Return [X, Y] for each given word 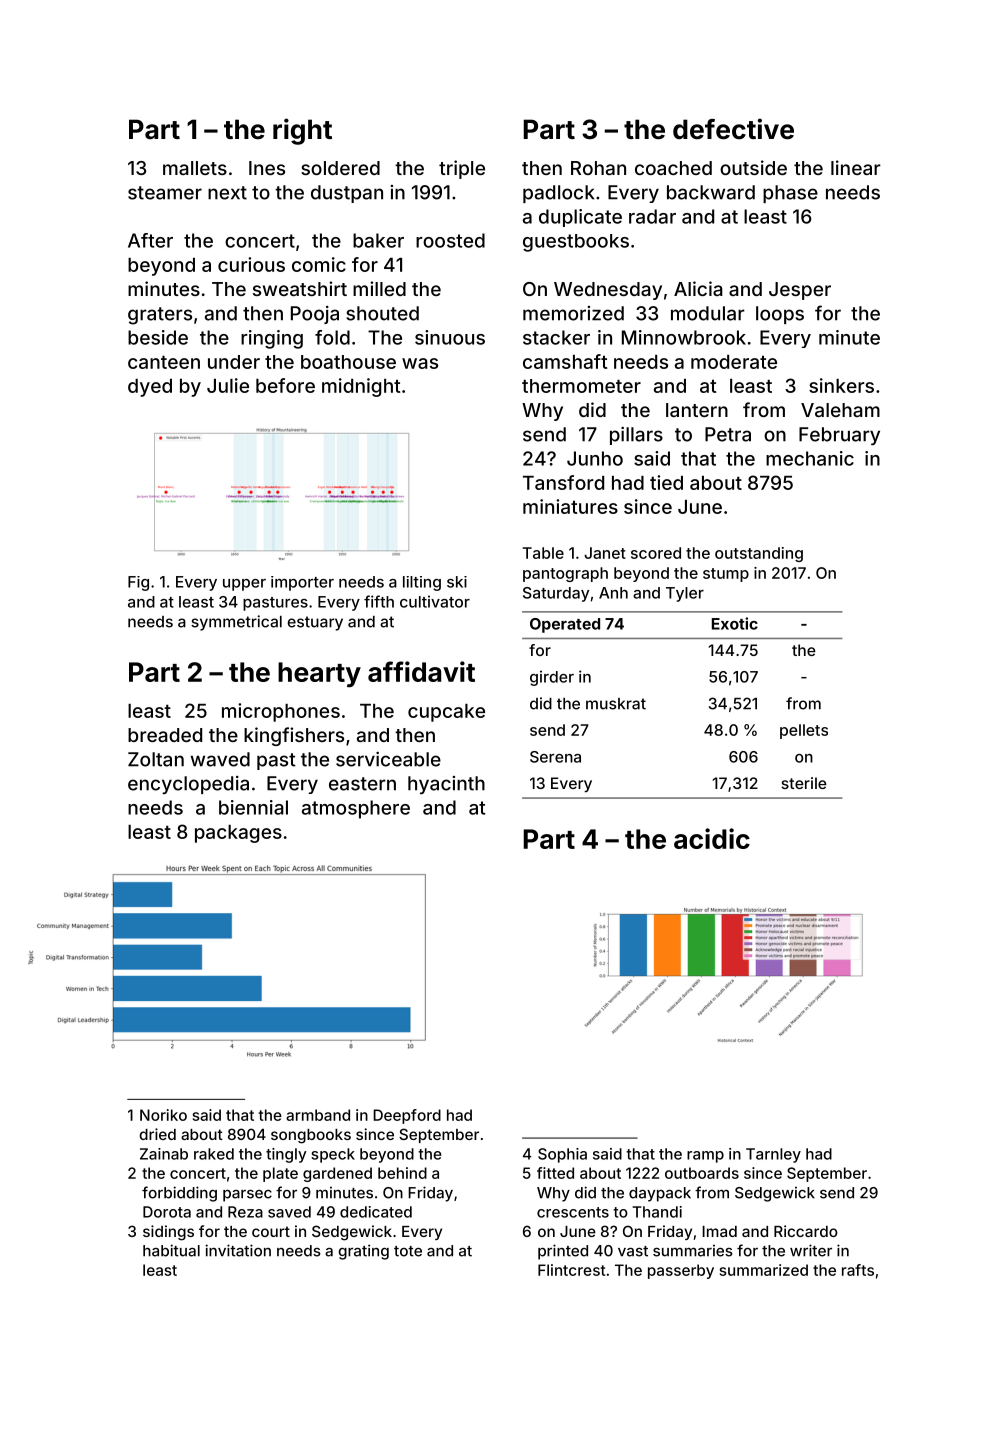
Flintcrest [572, 1270]
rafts [858, 1270]
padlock [558, 194]
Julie [228, 385]
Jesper [800, 291]
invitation [238, 1250]
